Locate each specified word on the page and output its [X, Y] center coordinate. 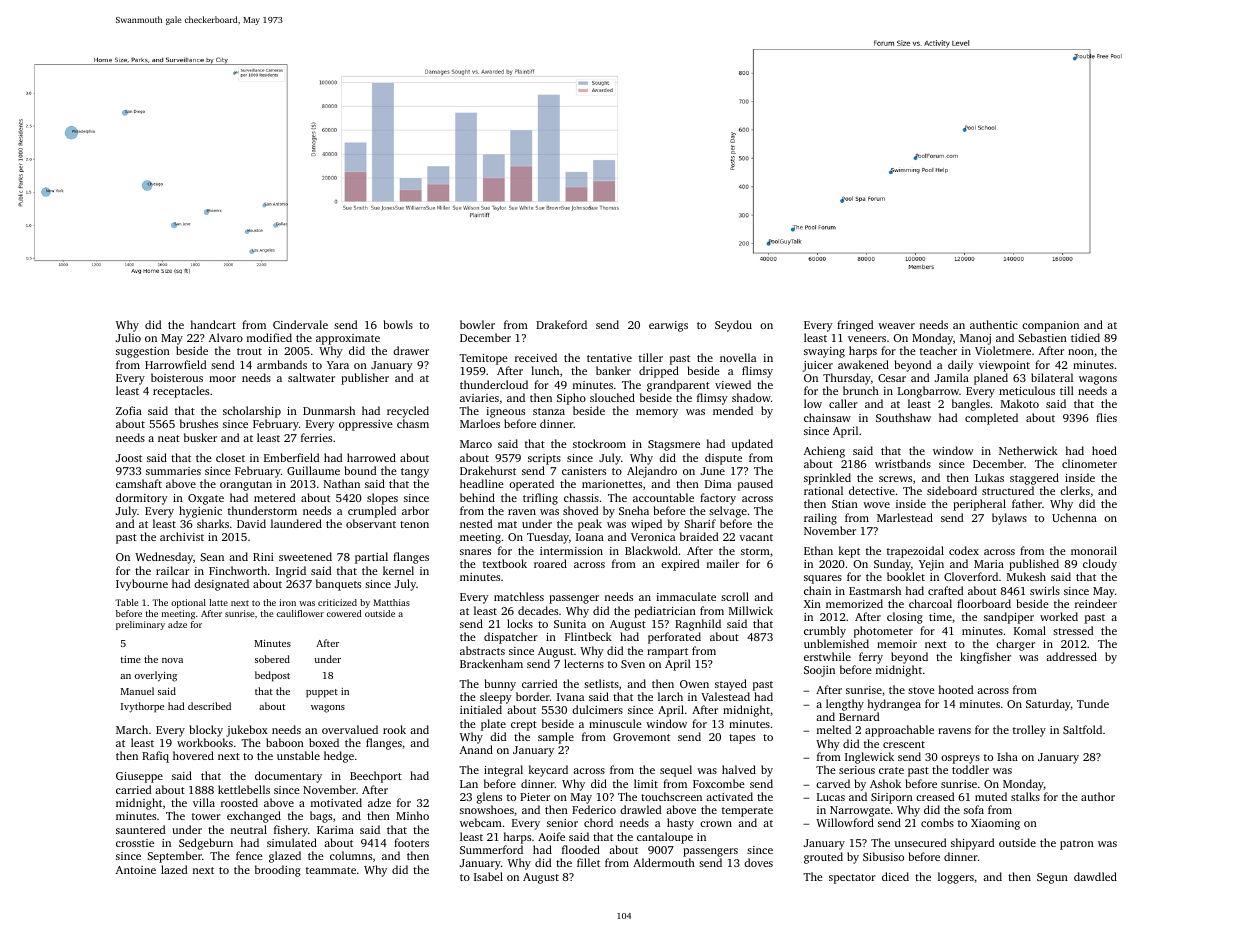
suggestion [143, 352]
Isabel [488, 876]
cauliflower [300, 613]
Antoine [136, 870]
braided [699, 536]
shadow [751, 397]
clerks [1075, 490]
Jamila [952, 377]
